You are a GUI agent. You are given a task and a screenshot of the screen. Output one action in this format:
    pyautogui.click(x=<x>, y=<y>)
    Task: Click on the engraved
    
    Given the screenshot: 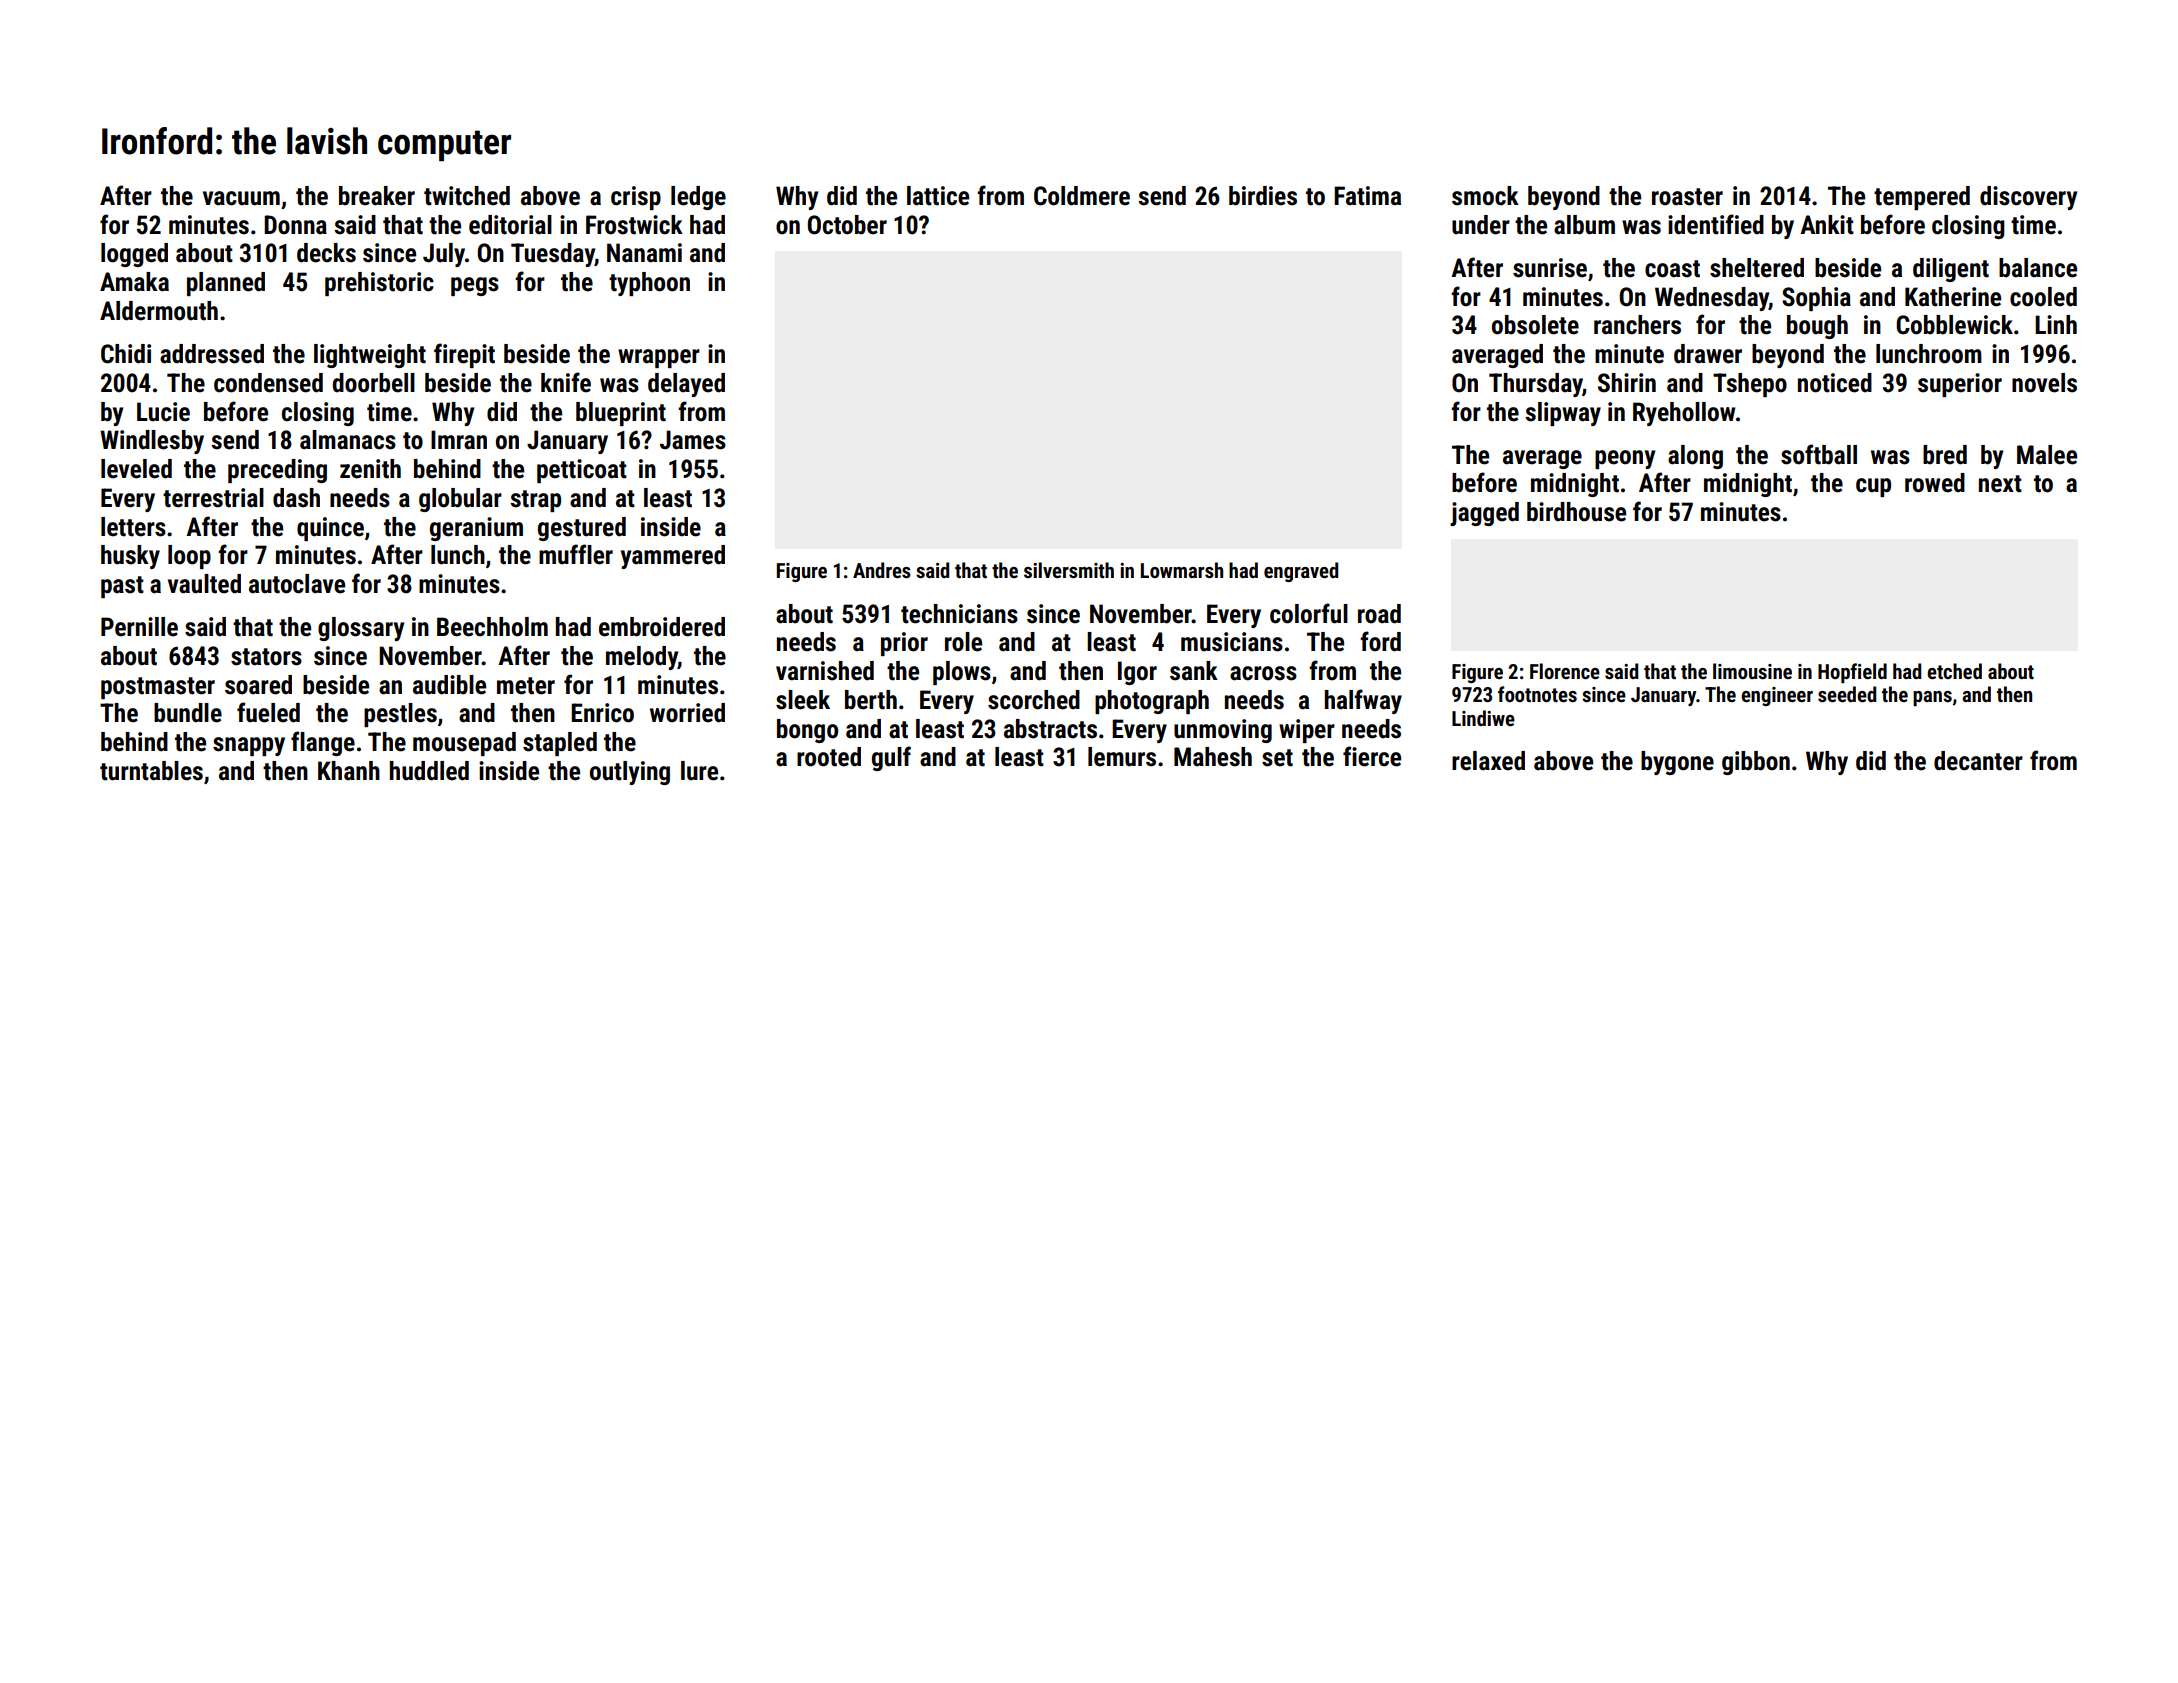 What is the action you would take?
    pyautogui.click(x=1301, y=572)
